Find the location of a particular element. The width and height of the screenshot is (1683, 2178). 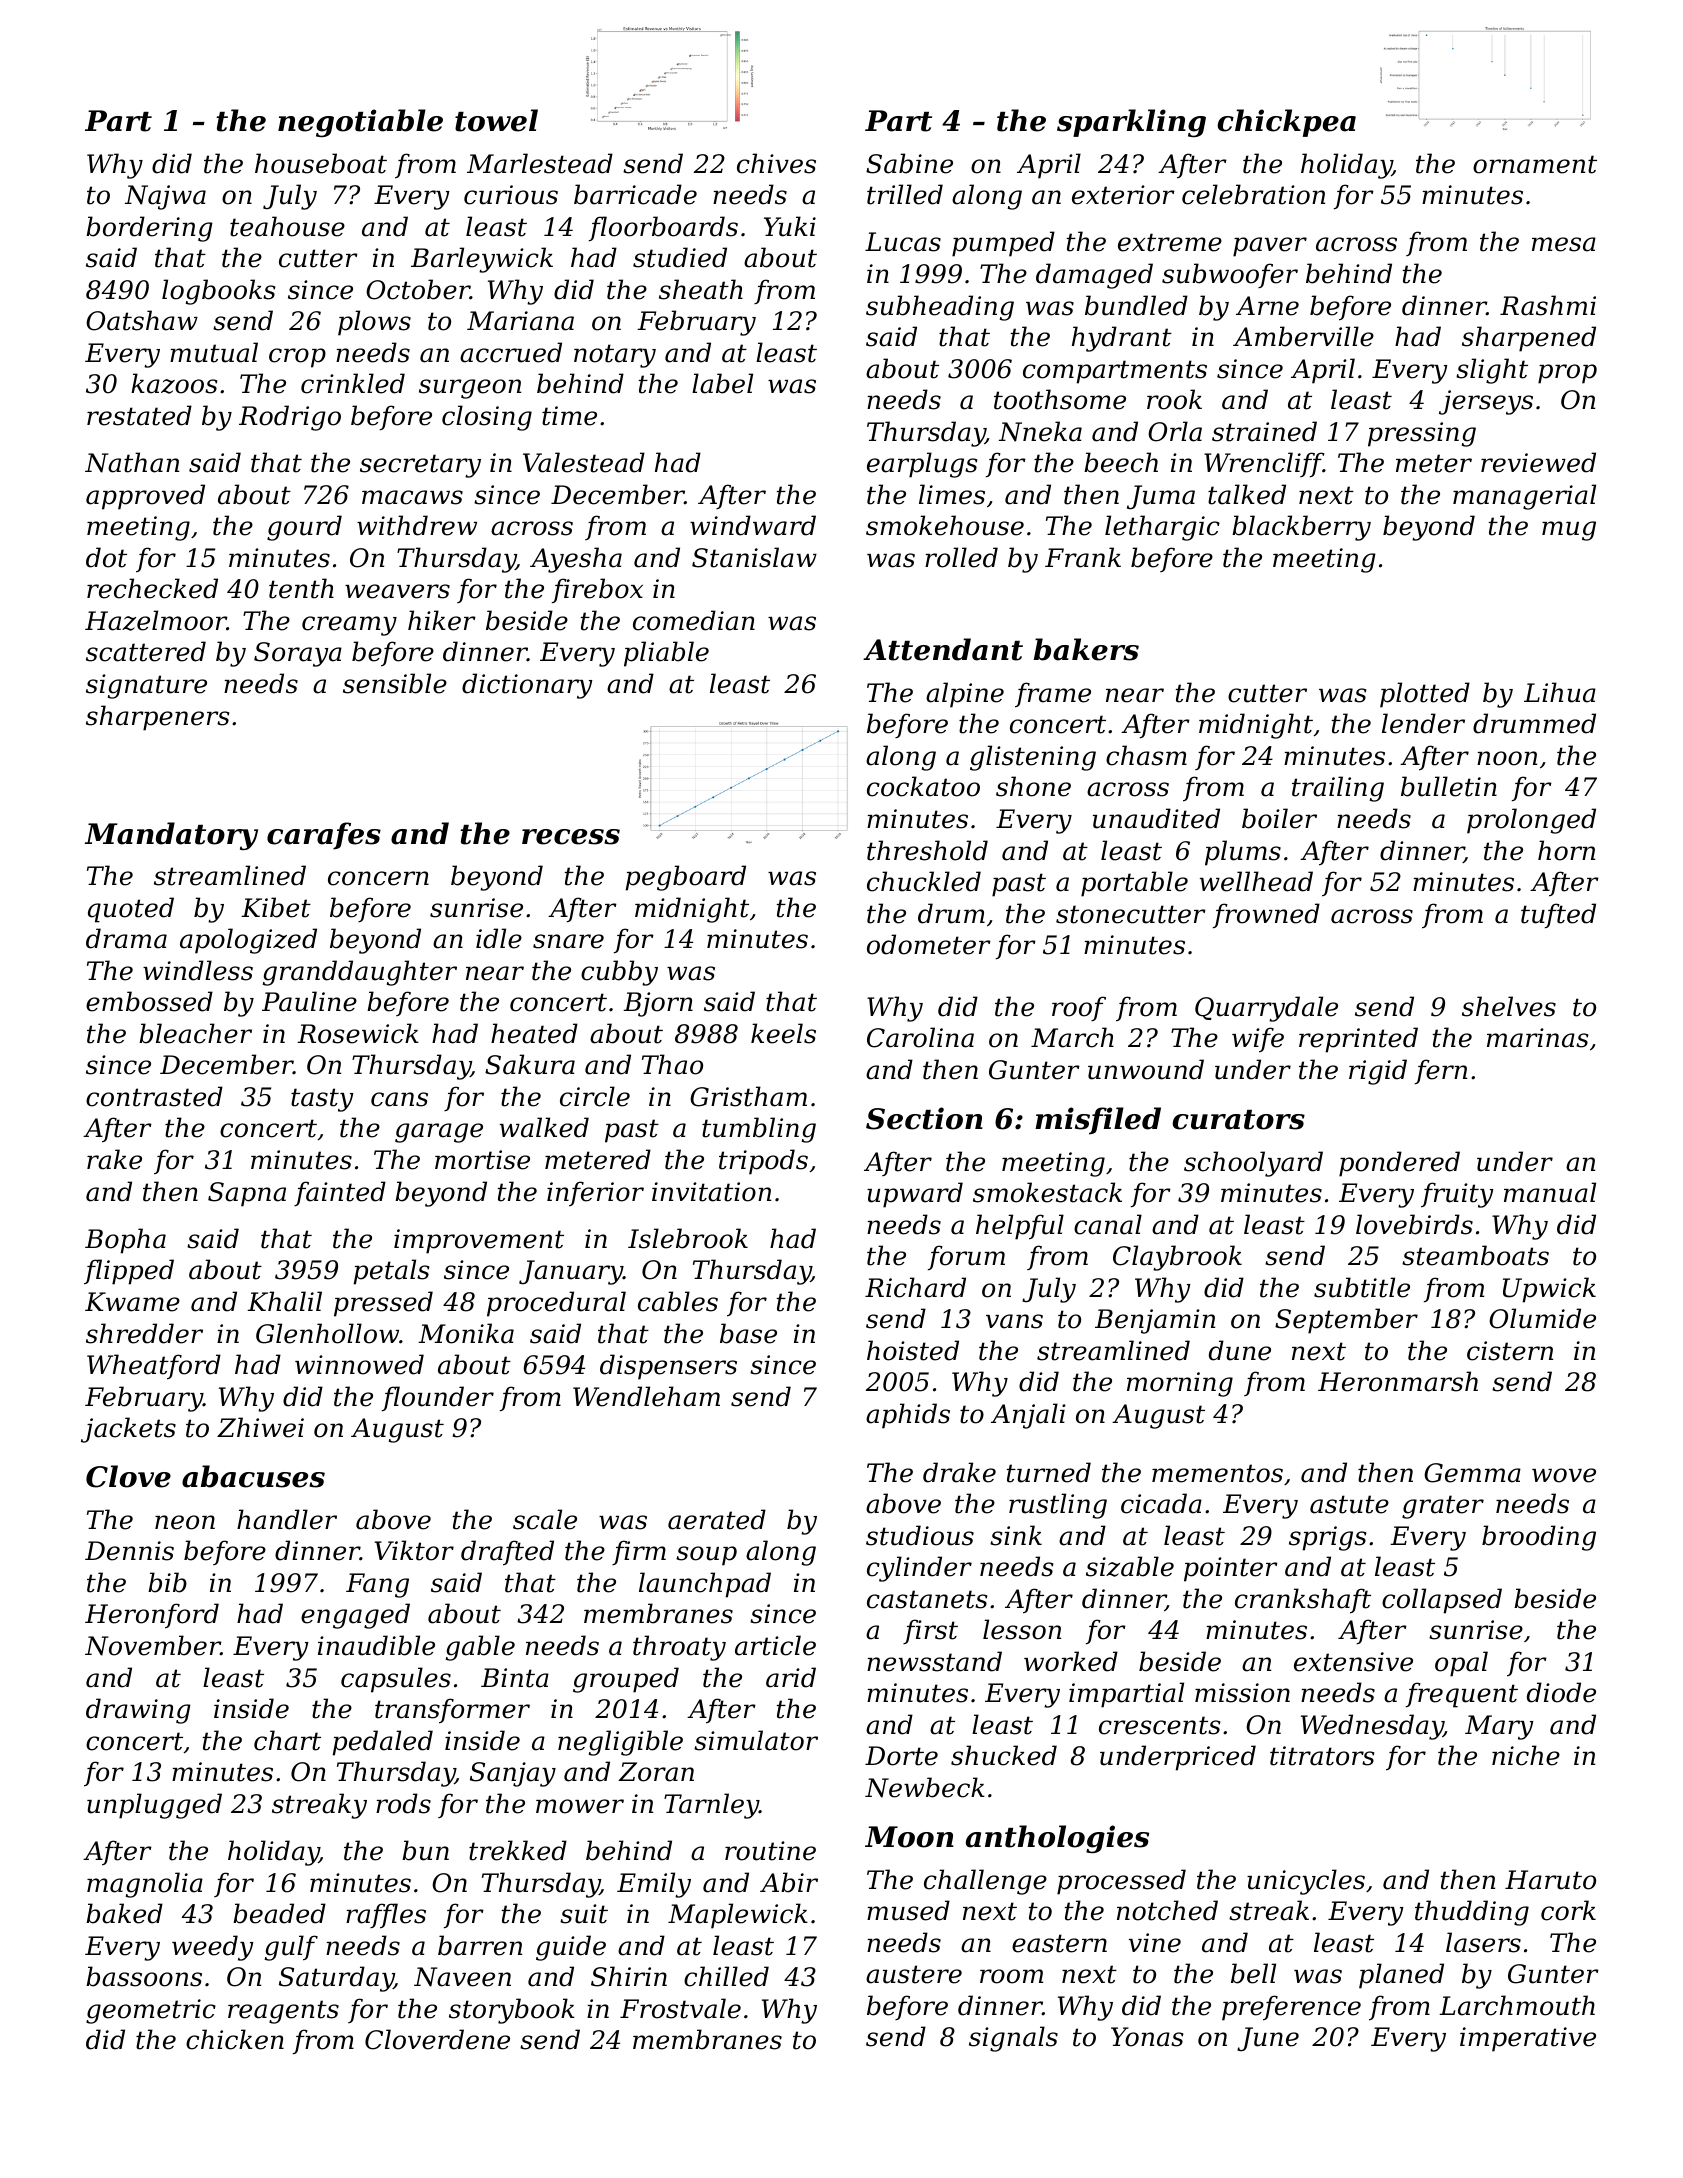

idle is located at coordinates (499, 938).
